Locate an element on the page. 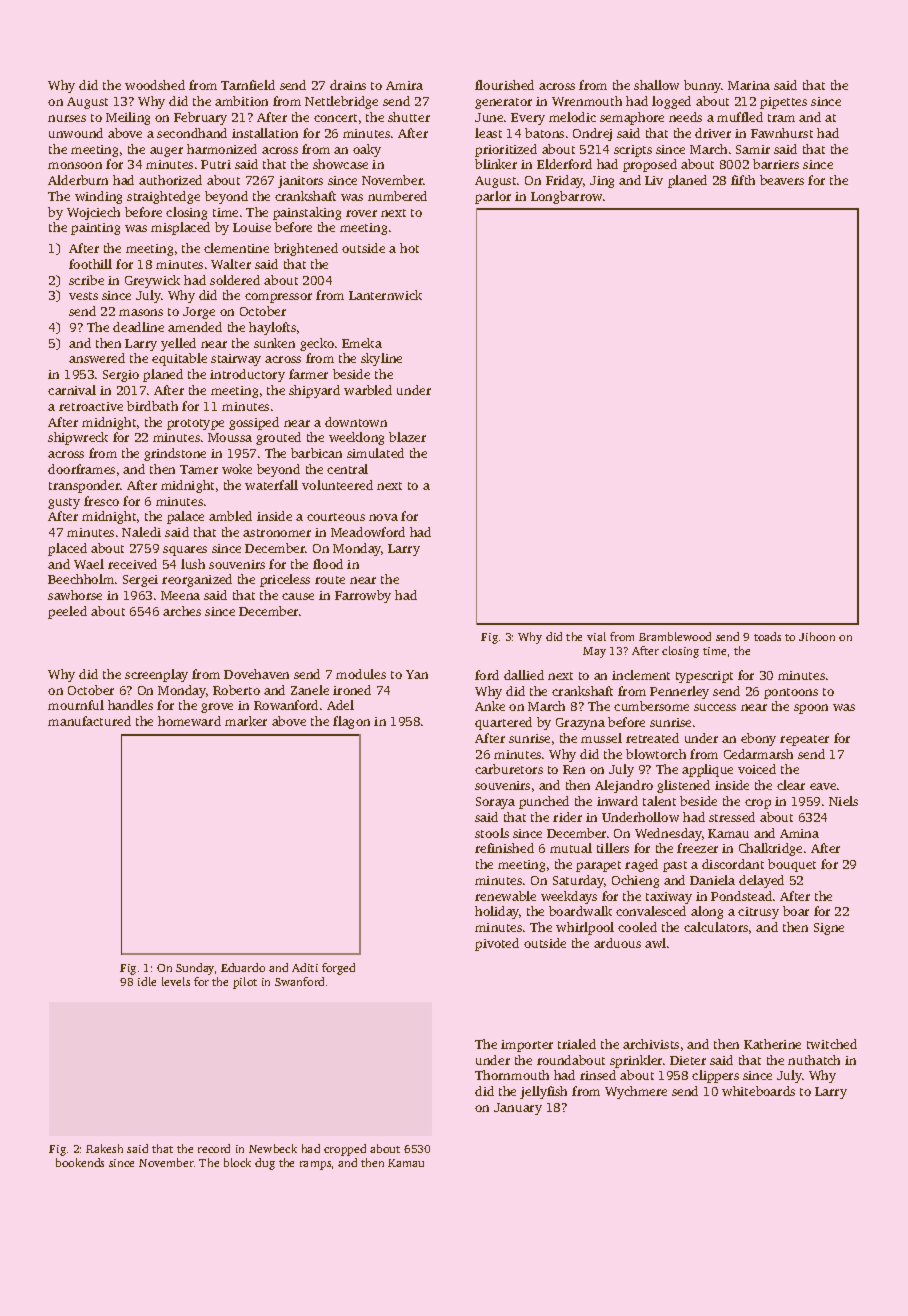 The width and height of the document is (908, 1316). downtown is located at coordinates (356, 422).
